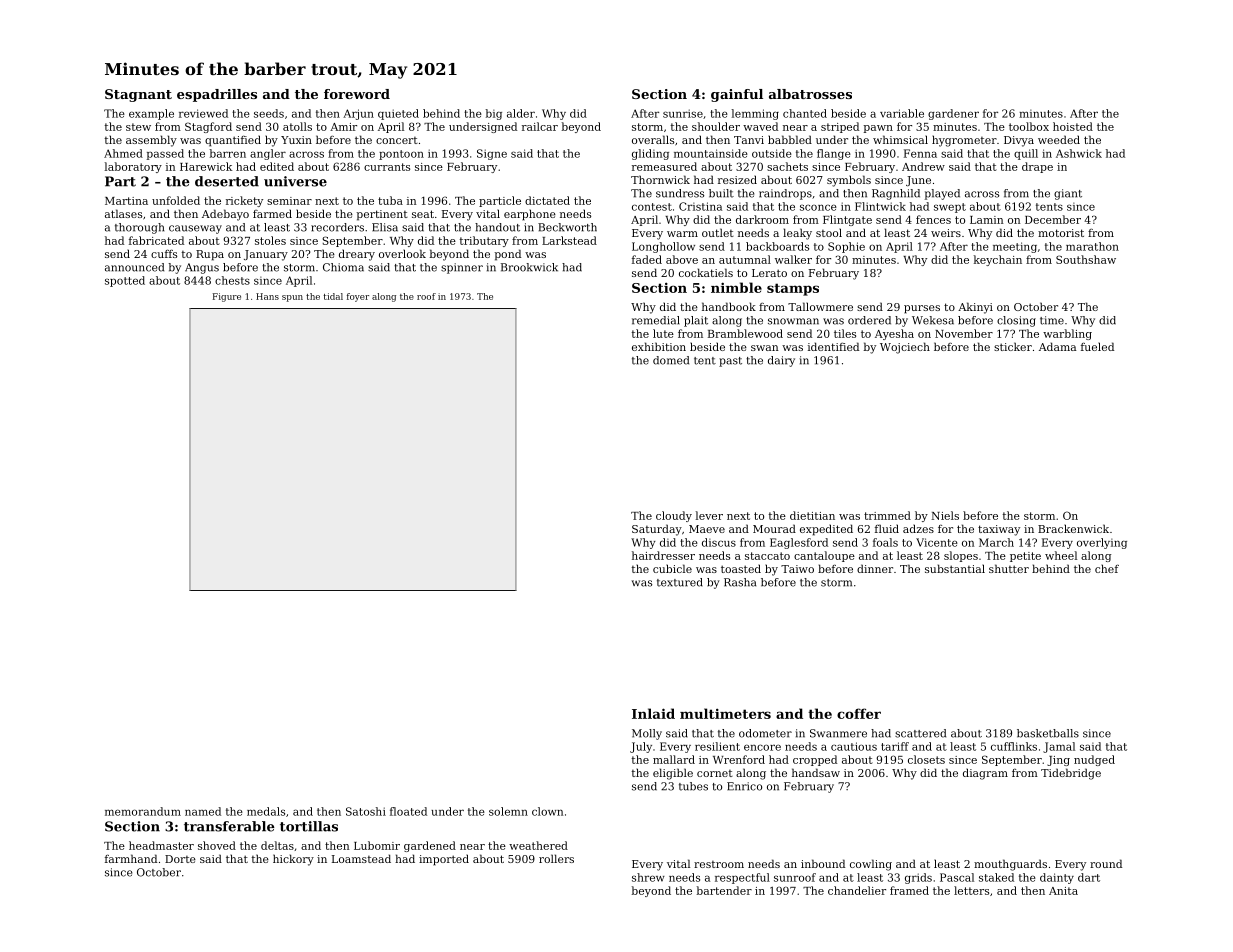 This page has width=1233, height=952. What do you see at coordinates (357, 94) in the page?
I see `foreword` at bounding box center [357, 94].
